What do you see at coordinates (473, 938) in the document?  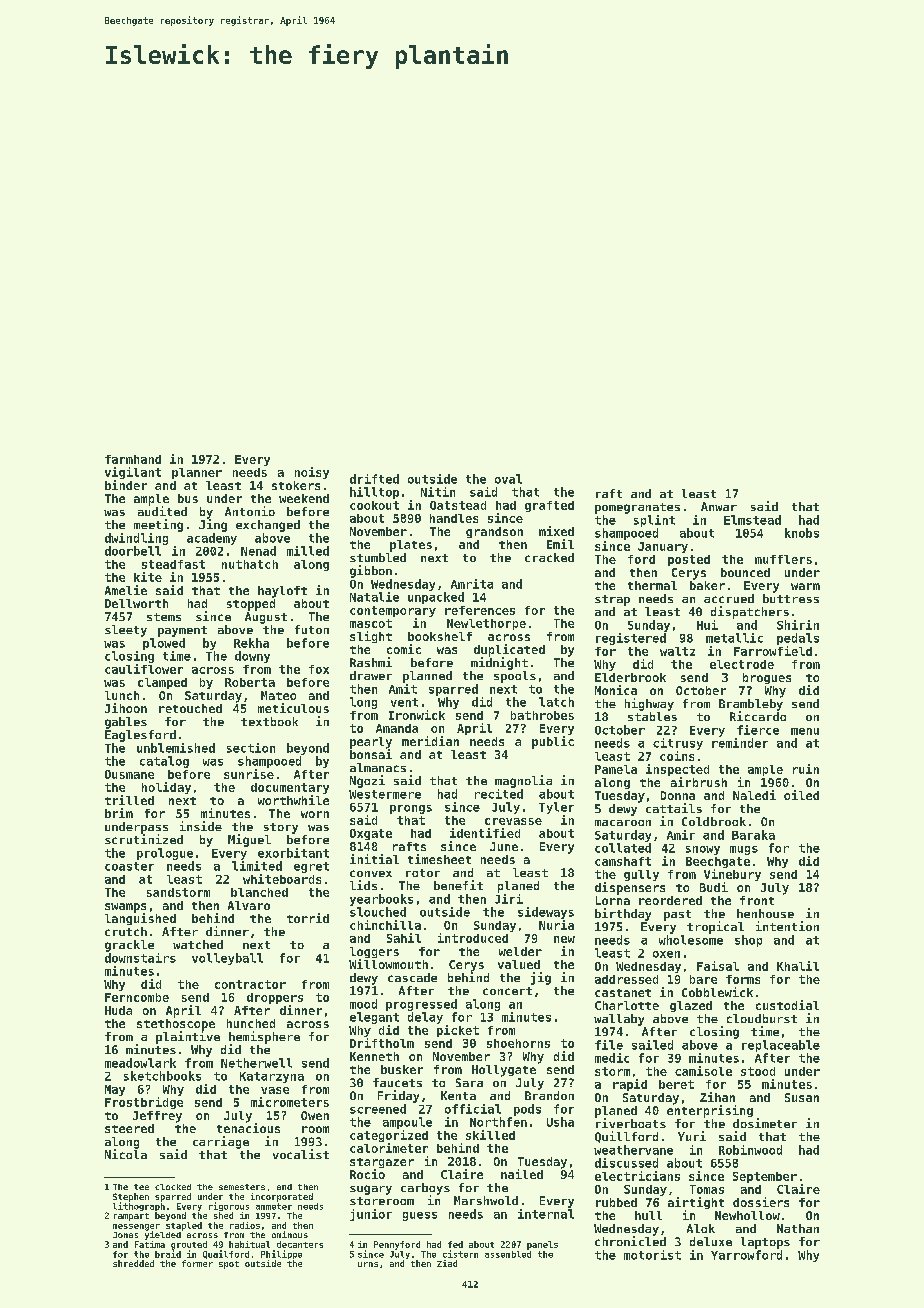 I see `introduced` at bounding box center [473, 938].
